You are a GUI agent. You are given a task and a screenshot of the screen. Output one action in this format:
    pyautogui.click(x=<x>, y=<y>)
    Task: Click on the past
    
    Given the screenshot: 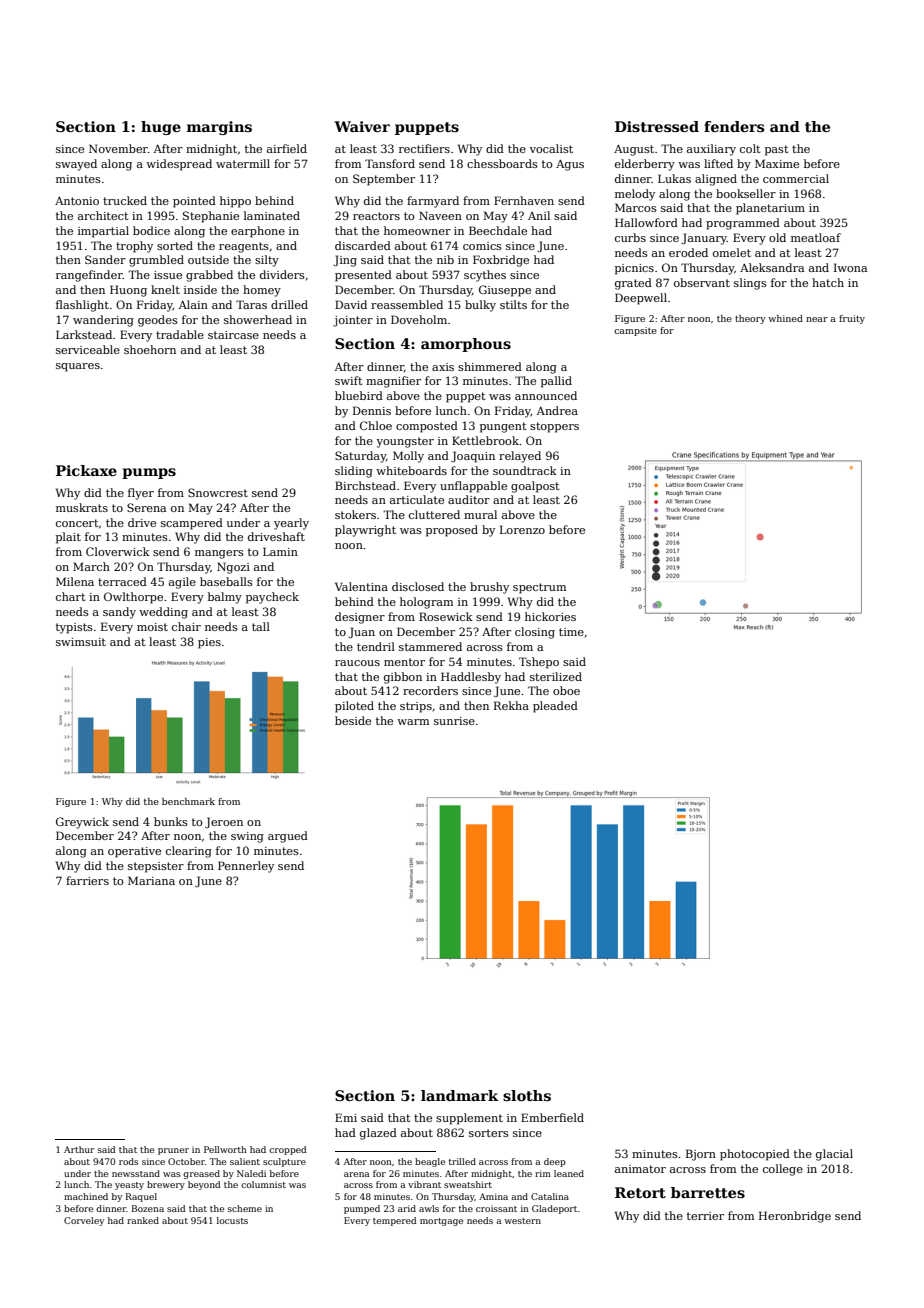 What is the action you would take?
    pyautogui.click(x=777, y=150)
